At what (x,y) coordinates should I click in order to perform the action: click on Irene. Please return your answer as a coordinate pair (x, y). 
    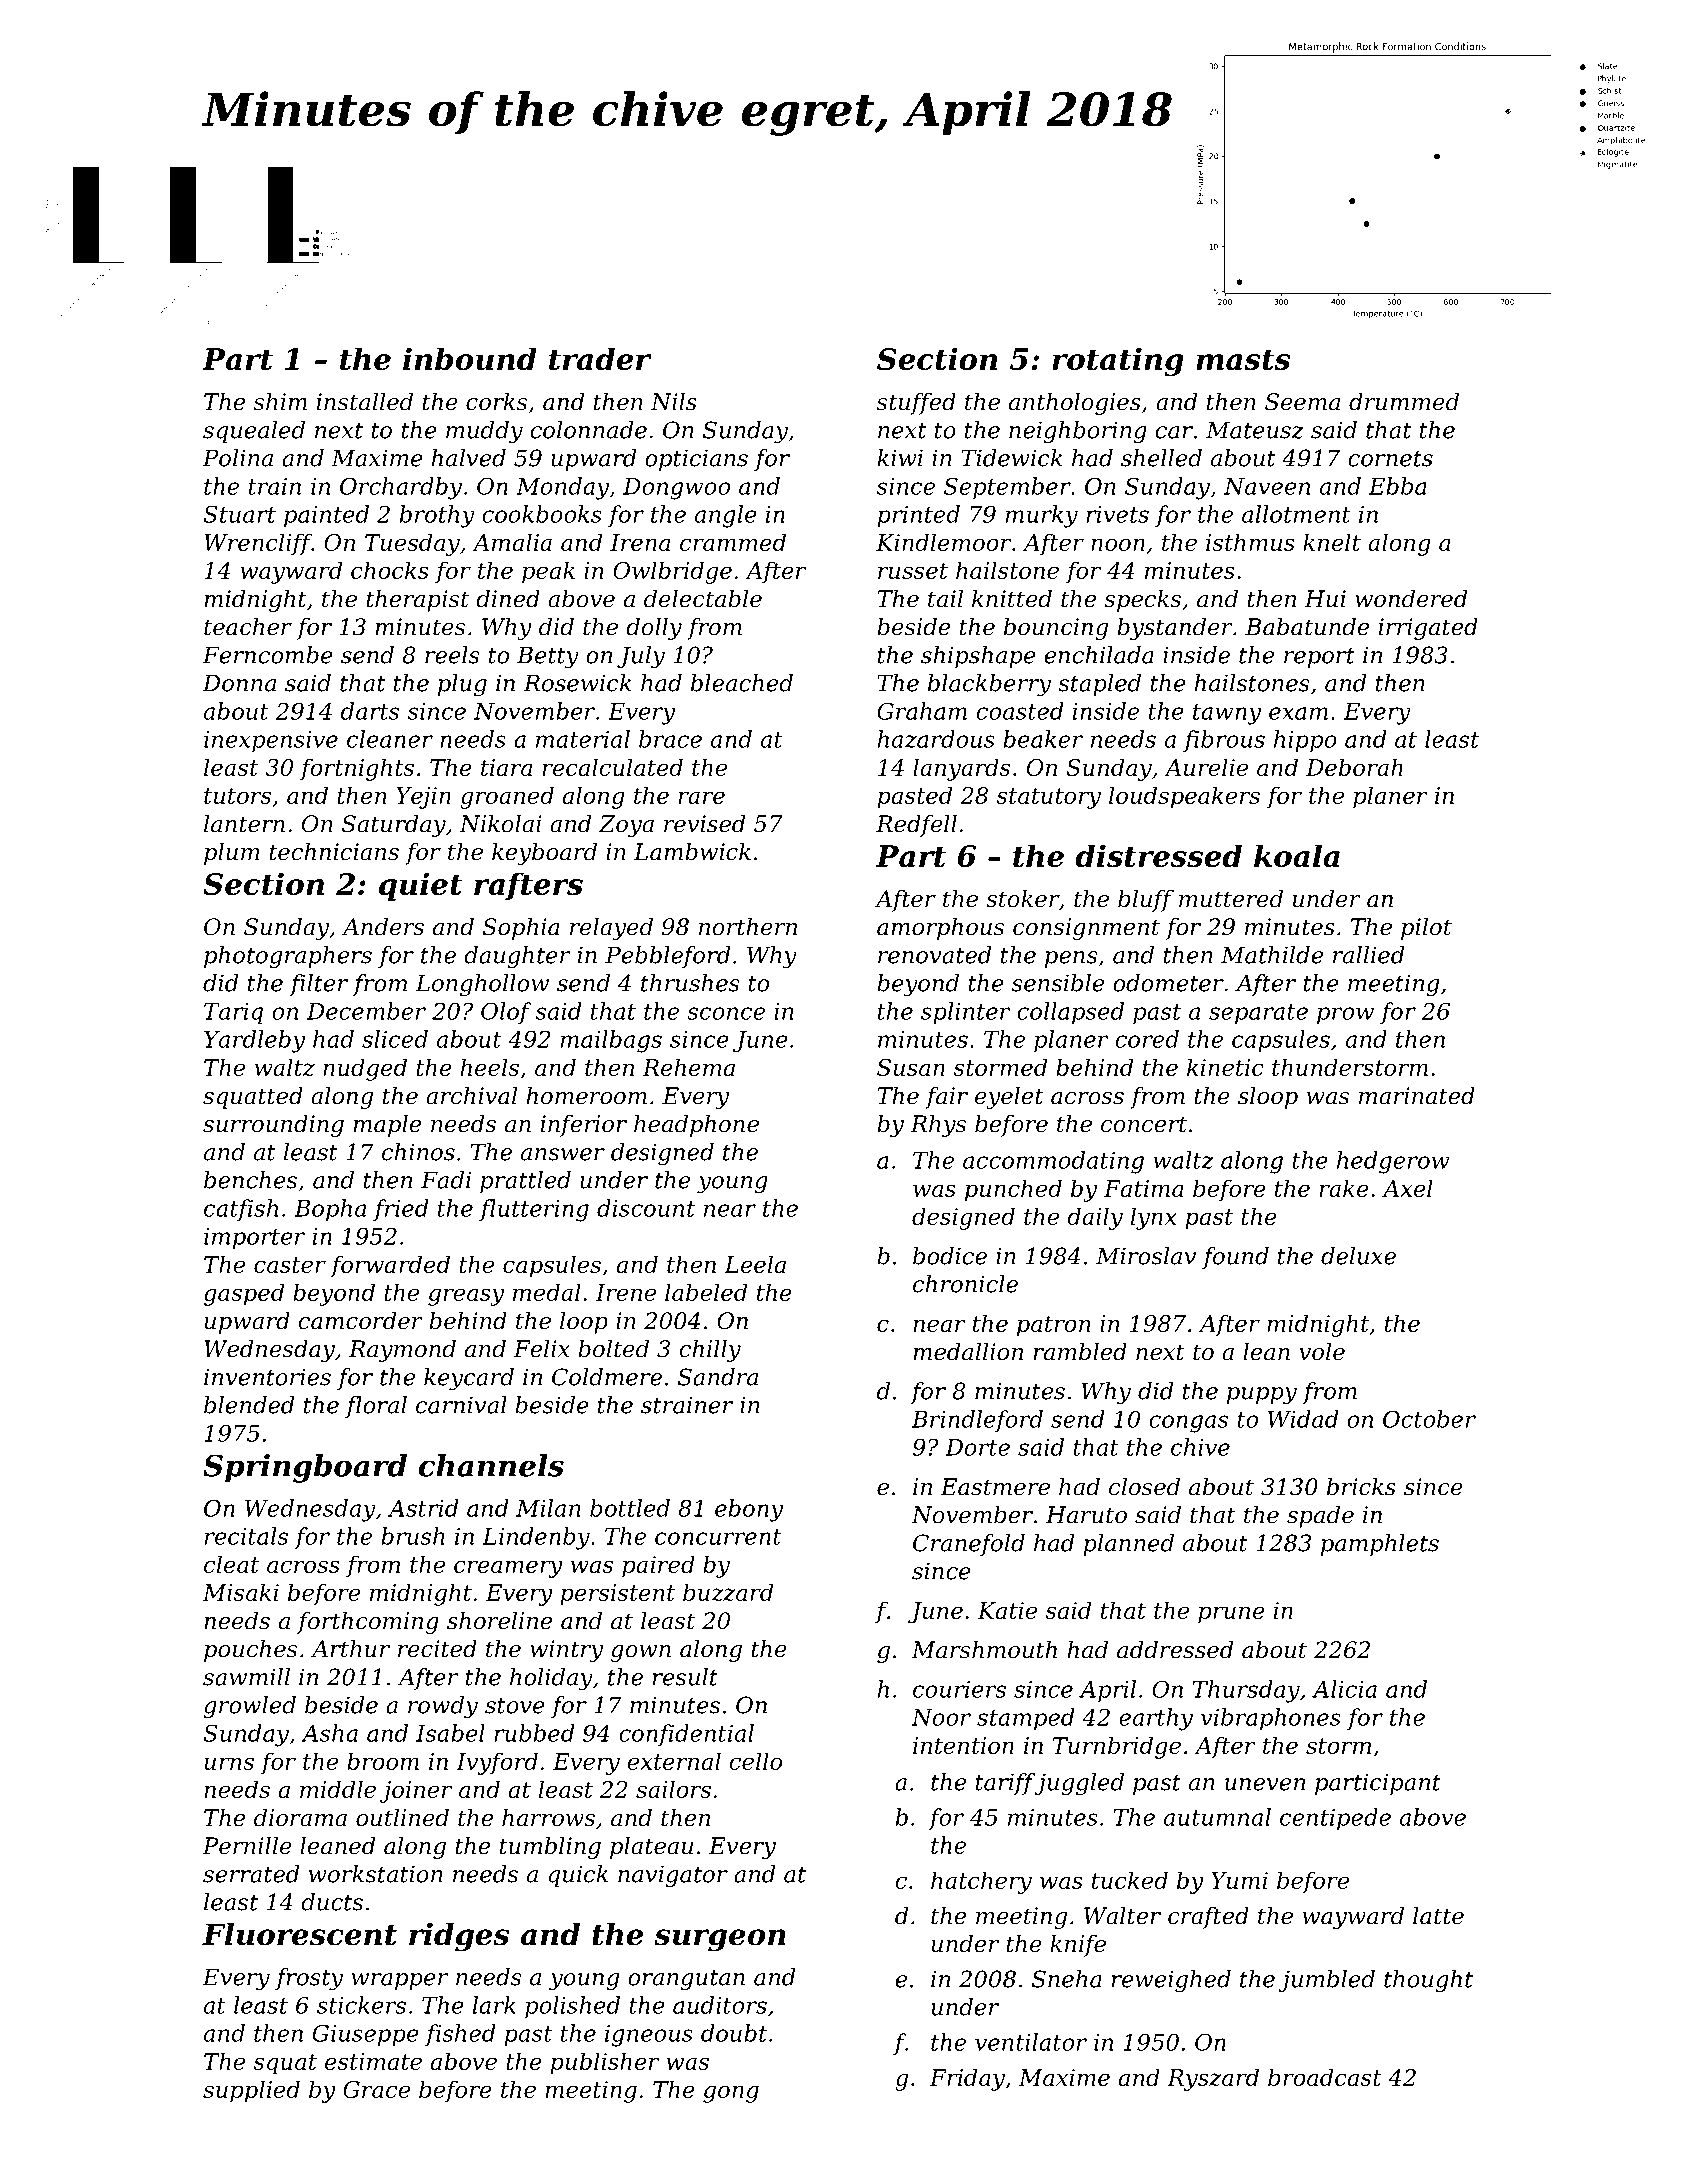
    Looking at the image, I should click on (626, 1292).
